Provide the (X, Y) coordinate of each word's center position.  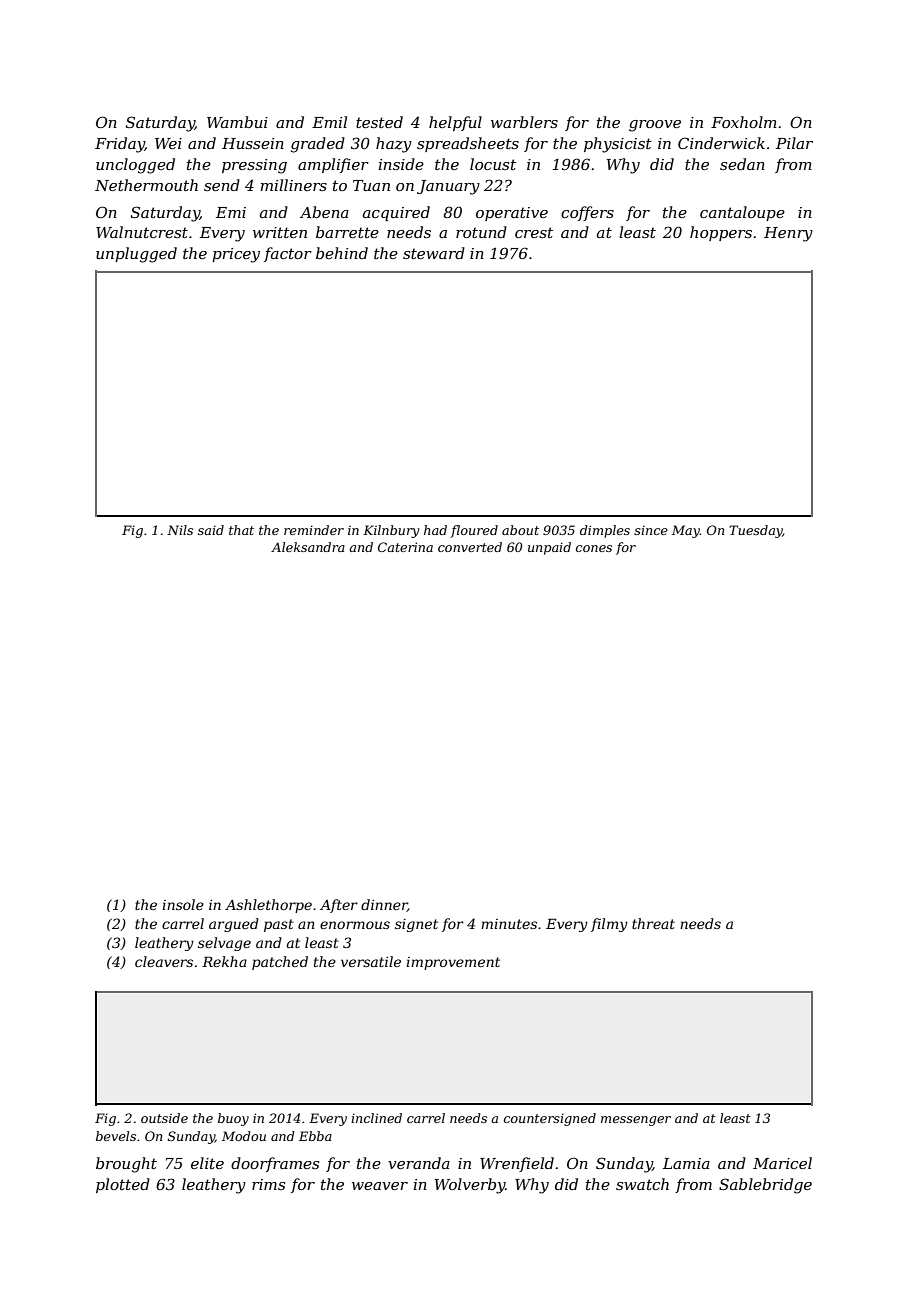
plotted (123, 1185)
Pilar (794, 143)
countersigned (550, 1119)
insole (183, 904)
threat (653, 923)
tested (379, 122)
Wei (168, 143)
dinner (384, 905)
